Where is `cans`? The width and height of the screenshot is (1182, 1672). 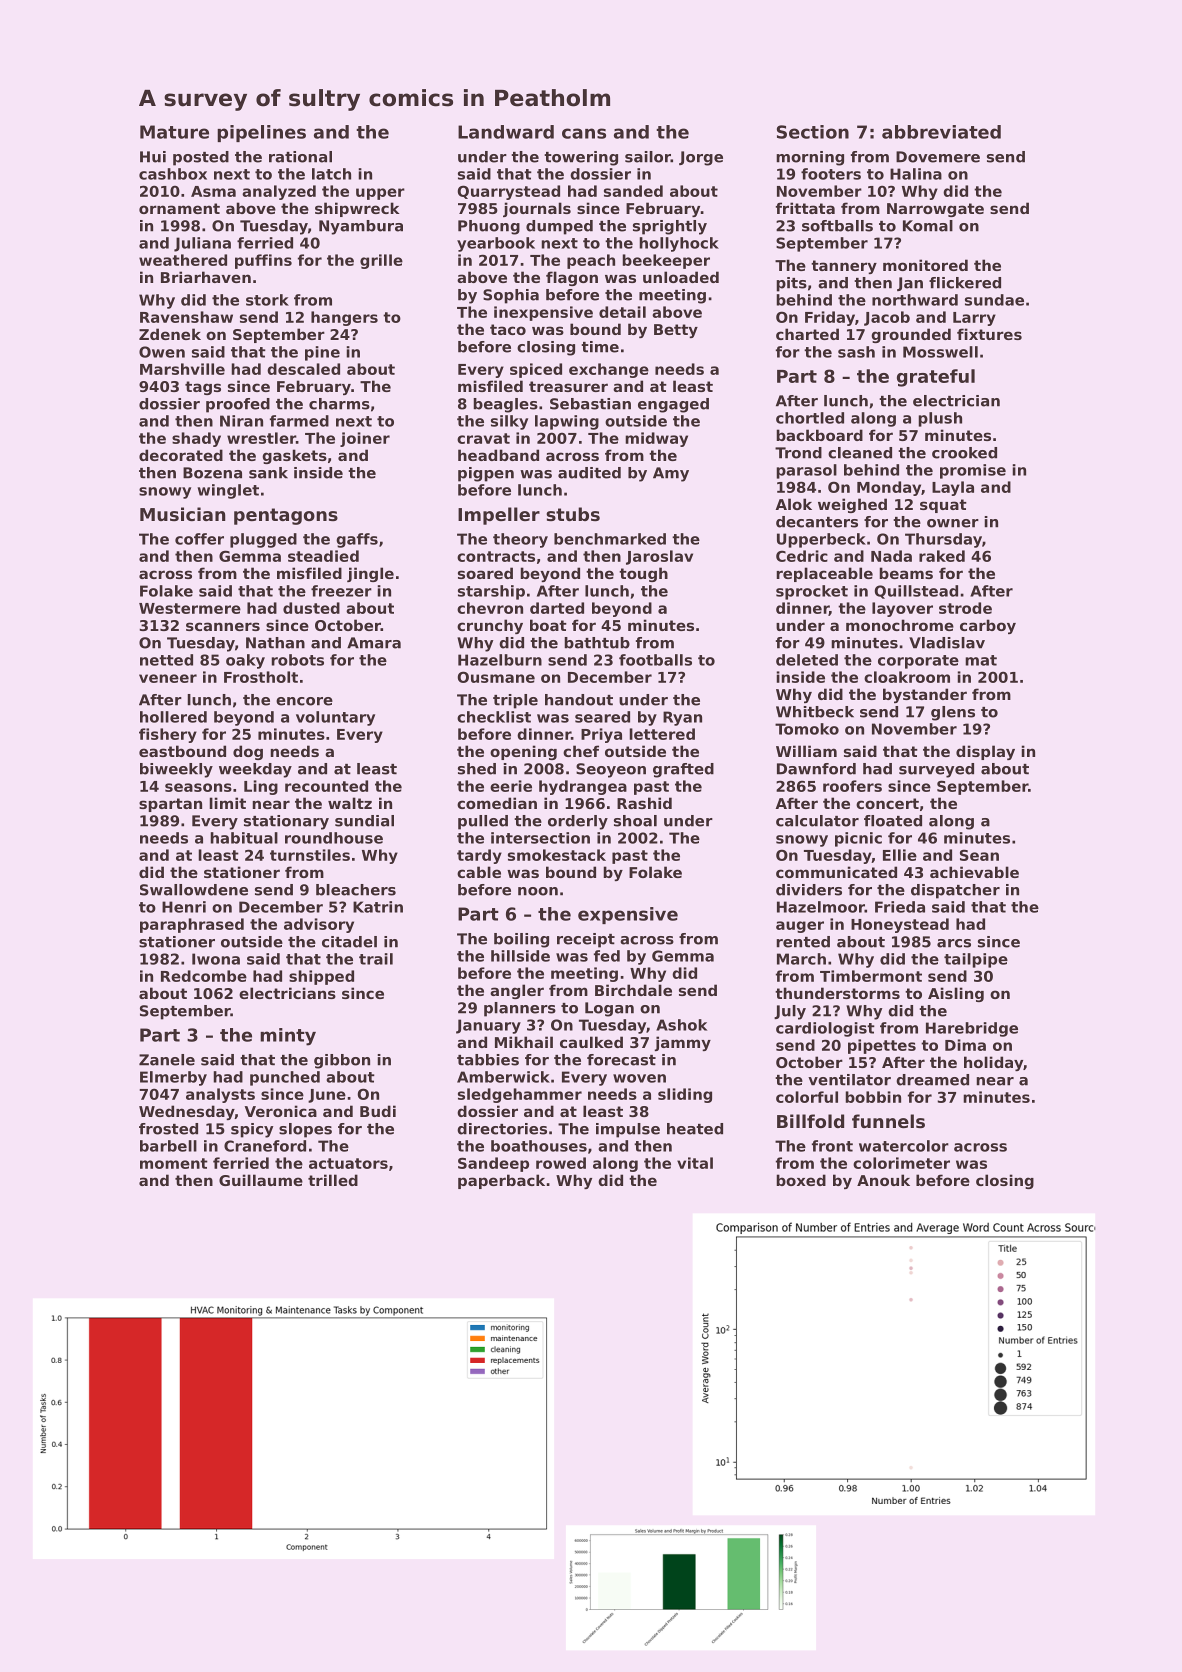 cans is located at coordinates (584, 133).
